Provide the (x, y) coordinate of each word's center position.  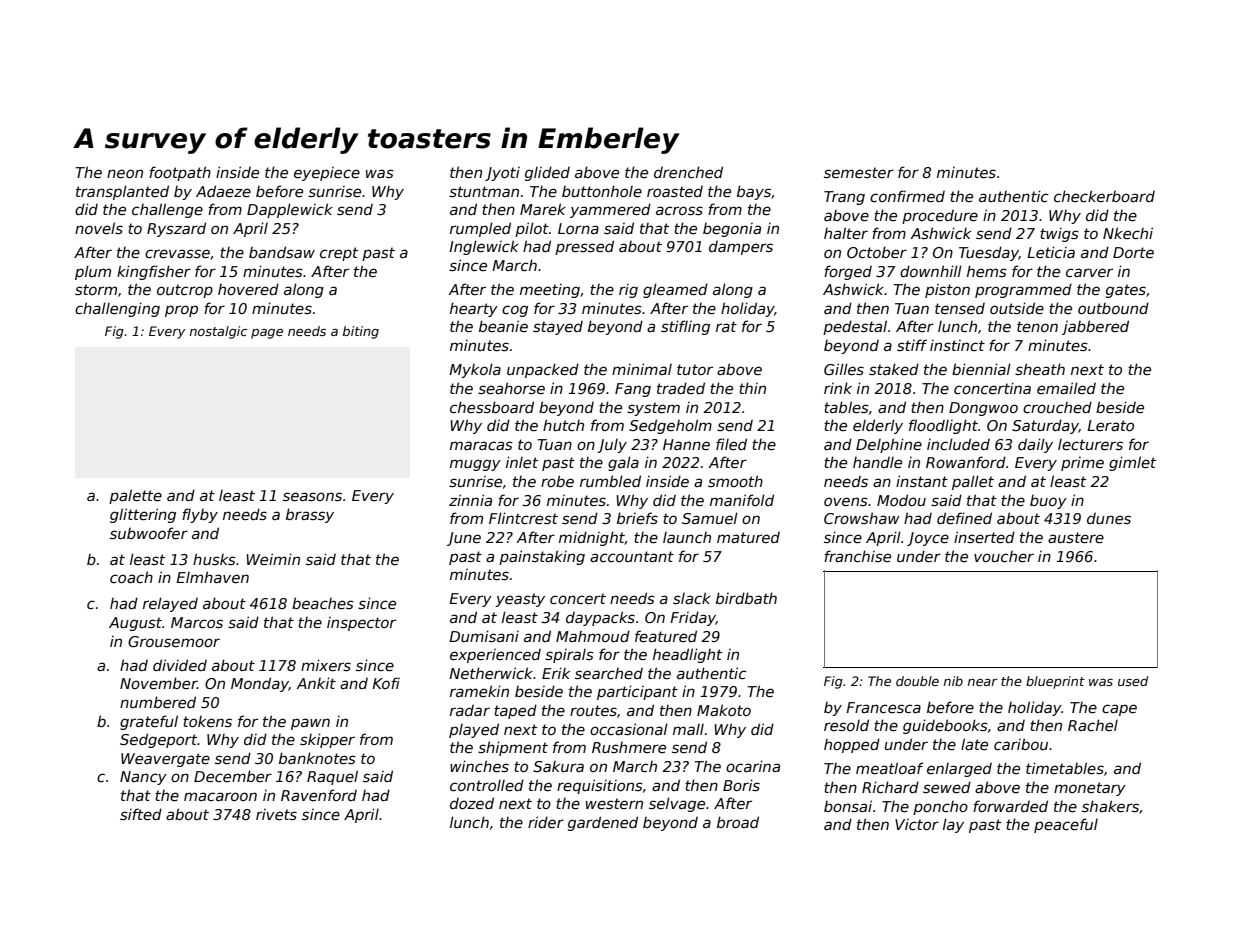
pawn (310, 724)
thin (752, 388)
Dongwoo (983, 409)
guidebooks (945, 726)
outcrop (185, 291)
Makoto (724, 710)
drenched (688, 172)
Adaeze (223, 191)
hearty (474, 309)
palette (135, 496)
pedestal (855, 327)
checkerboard (1104, 196)
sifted (141, 814)
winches (479, 766)
